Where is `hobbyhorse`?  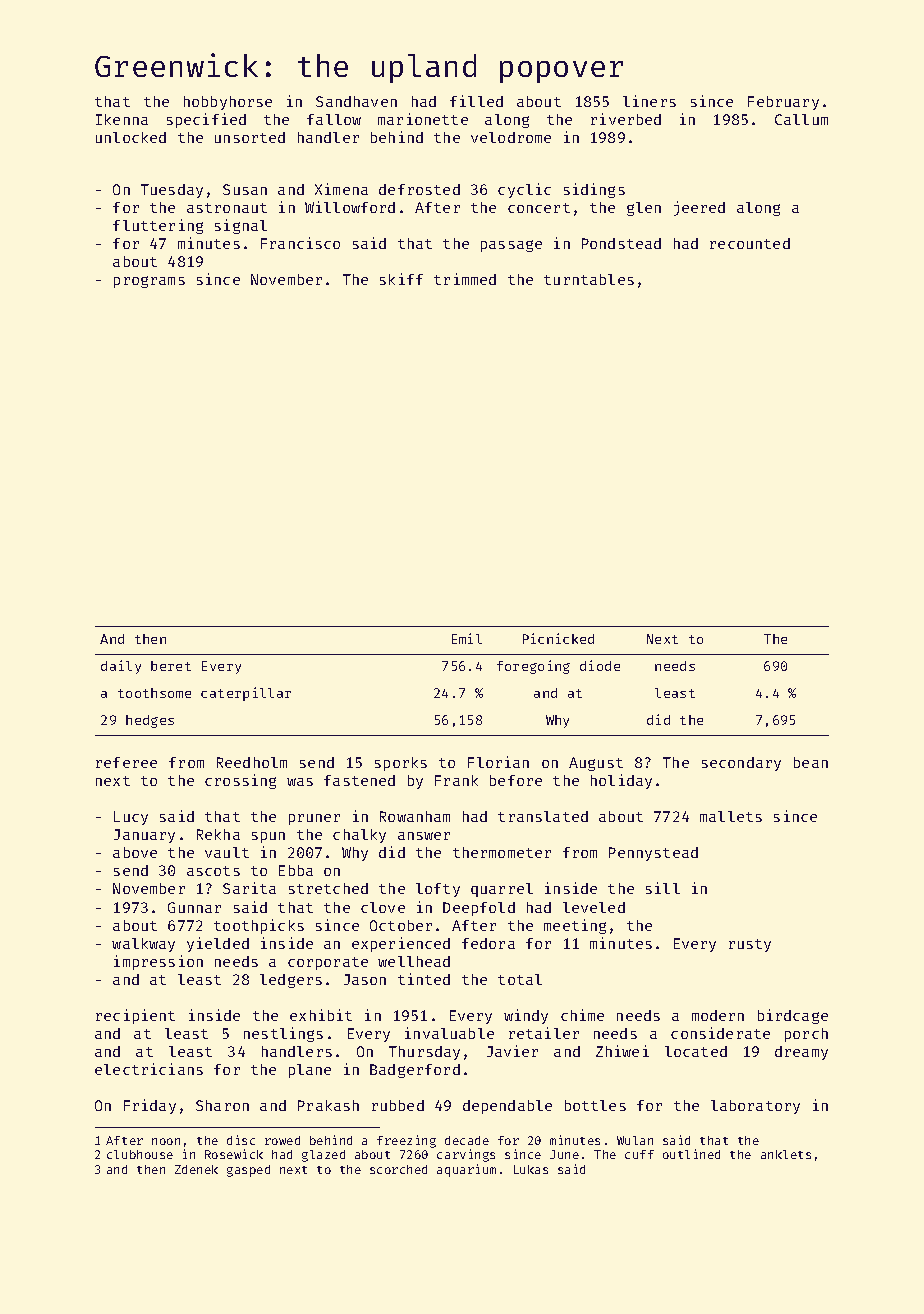 hobbyhorse is located at coordinates (228, 103).
